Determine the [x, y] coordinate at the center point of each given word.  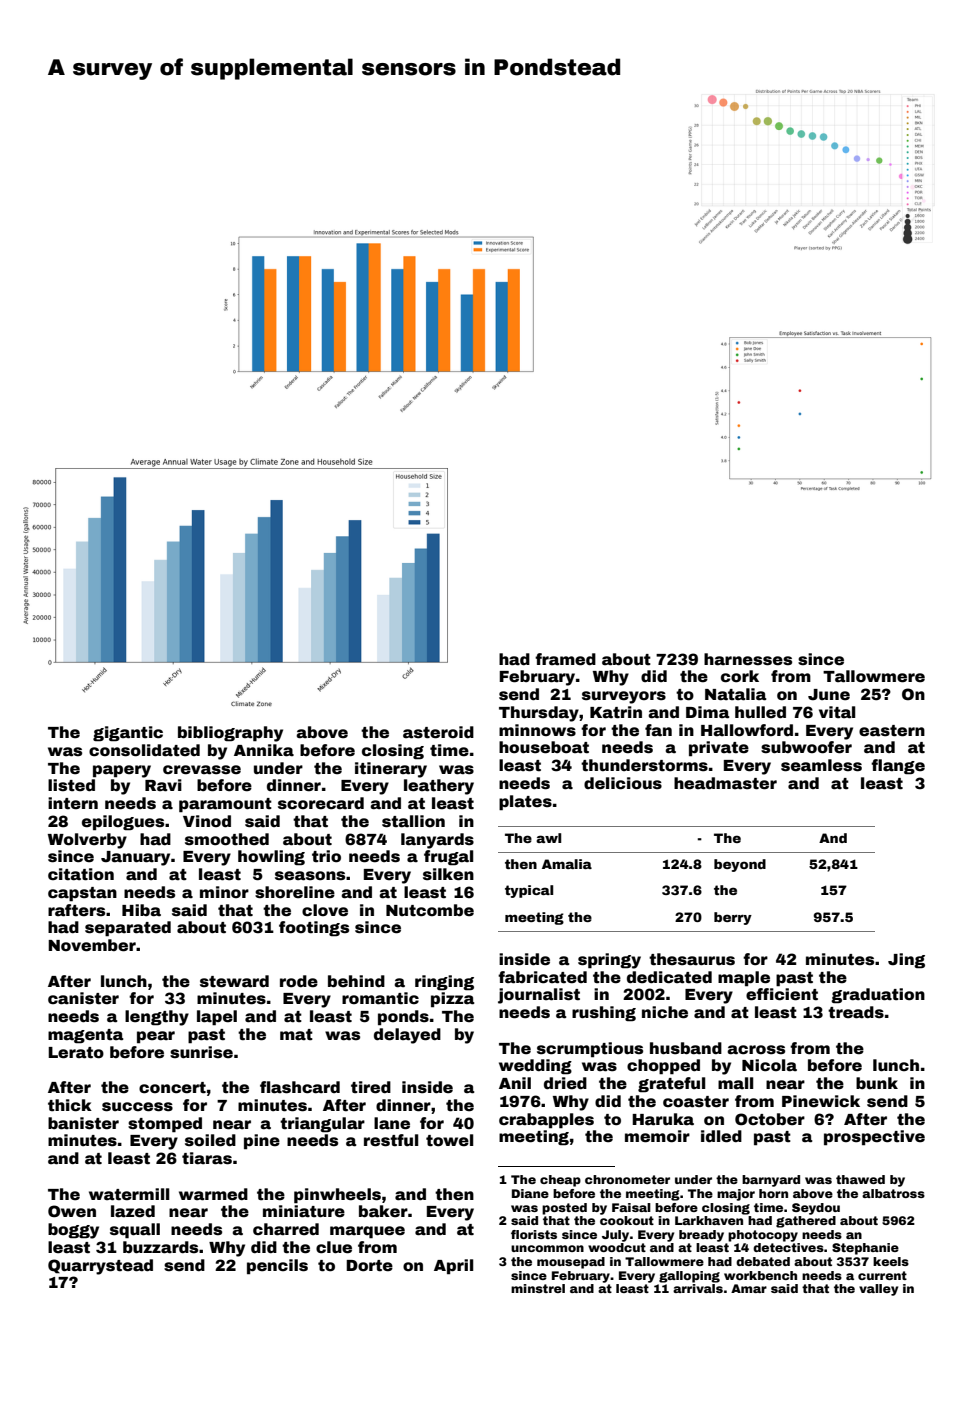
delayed [407, 1036]
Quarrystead [100, 1267]
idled [721, 1136]
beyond [740, 865]
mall [735, 1083]
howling [271, 858]
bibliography [230, 734]
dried [565, 1083]
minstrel [538, 1288]
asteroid [438, 732]
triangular [322, 1125]
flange [898, 767]
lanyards [437, 841]
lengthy [157, 1018]
